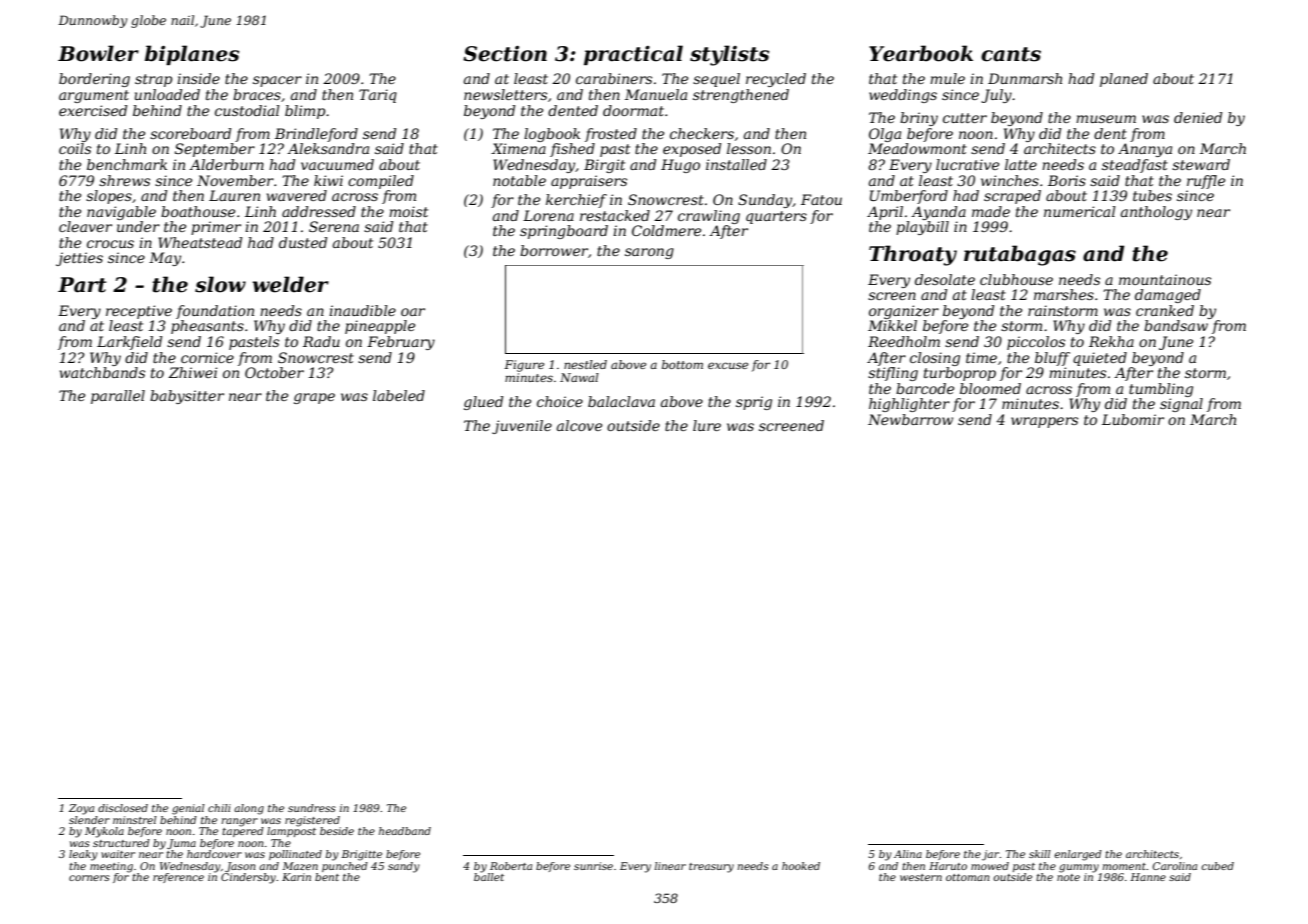 Image resolution: width=1308 pixels, height=924 pixels. Describe the element at coordinates (123, 808) in the document. I see `disclosed` at that location.
